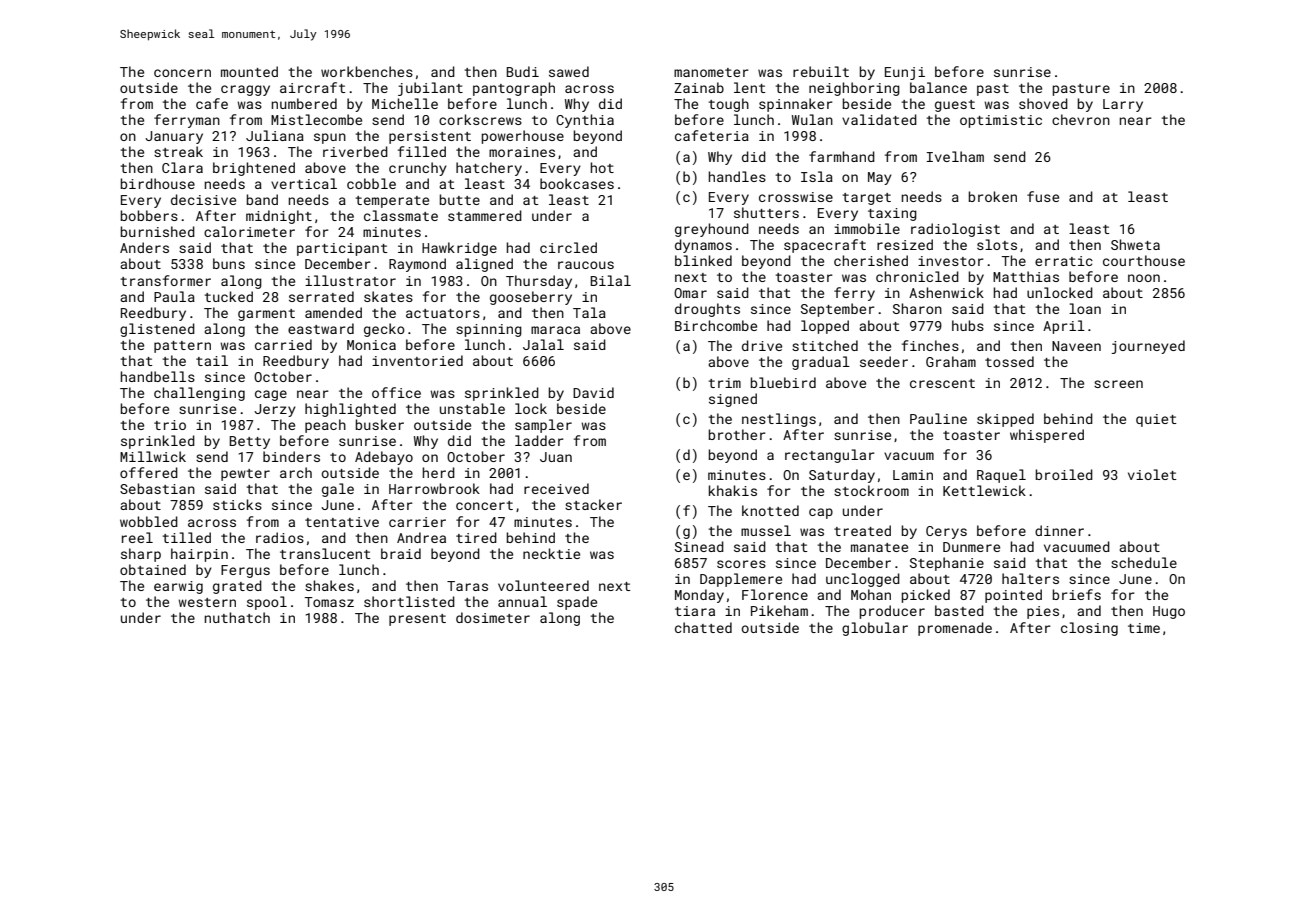 This page has width=1308, height=924. Describe the element at coordinates (539, 440) in the page. I see `ladder` at that location.
